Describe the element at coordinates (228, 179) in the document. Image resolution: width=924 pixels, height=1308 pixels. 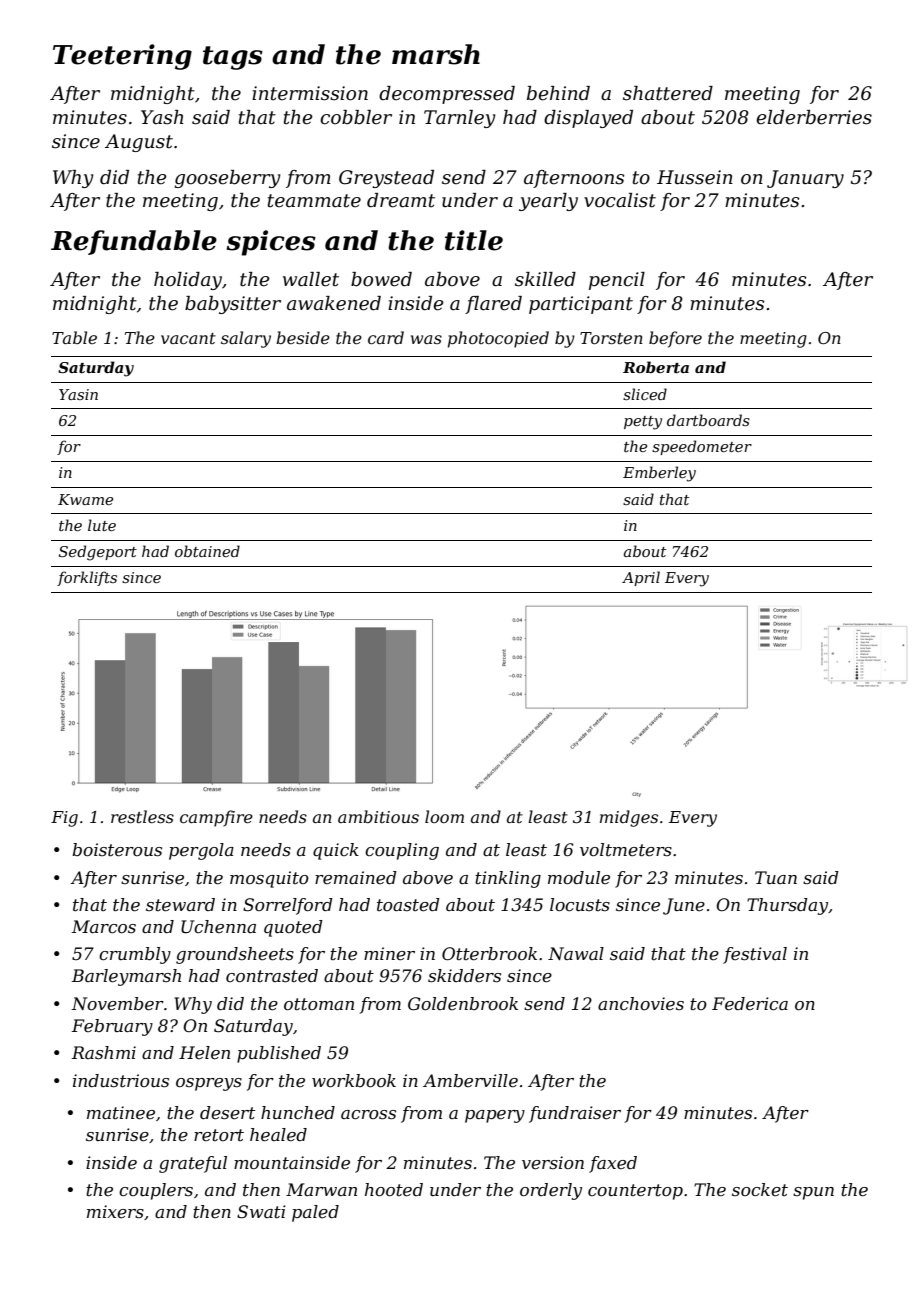
I see `gooseberry` at that location.
